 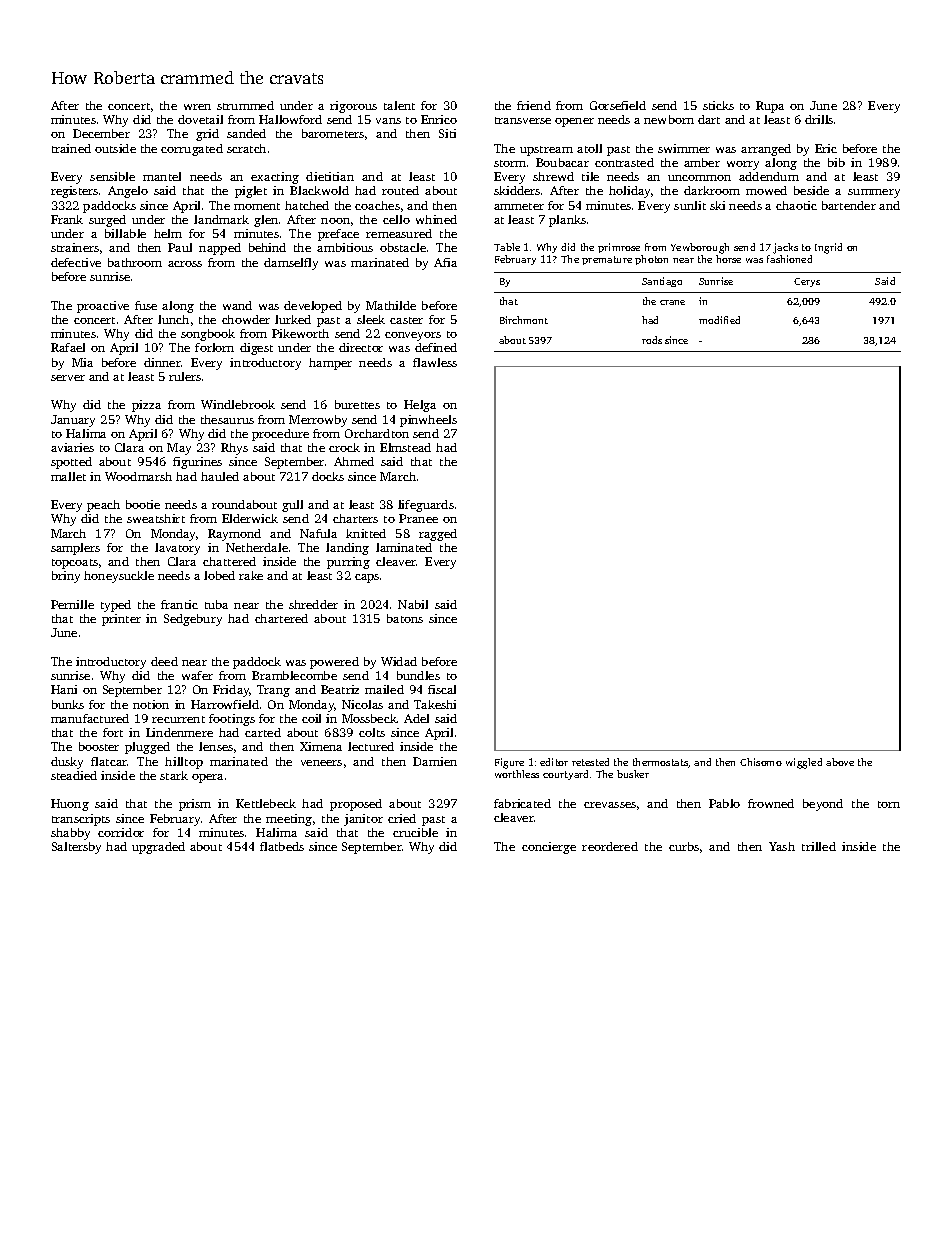 I want to click on Table, so click(x=507, y=247).
